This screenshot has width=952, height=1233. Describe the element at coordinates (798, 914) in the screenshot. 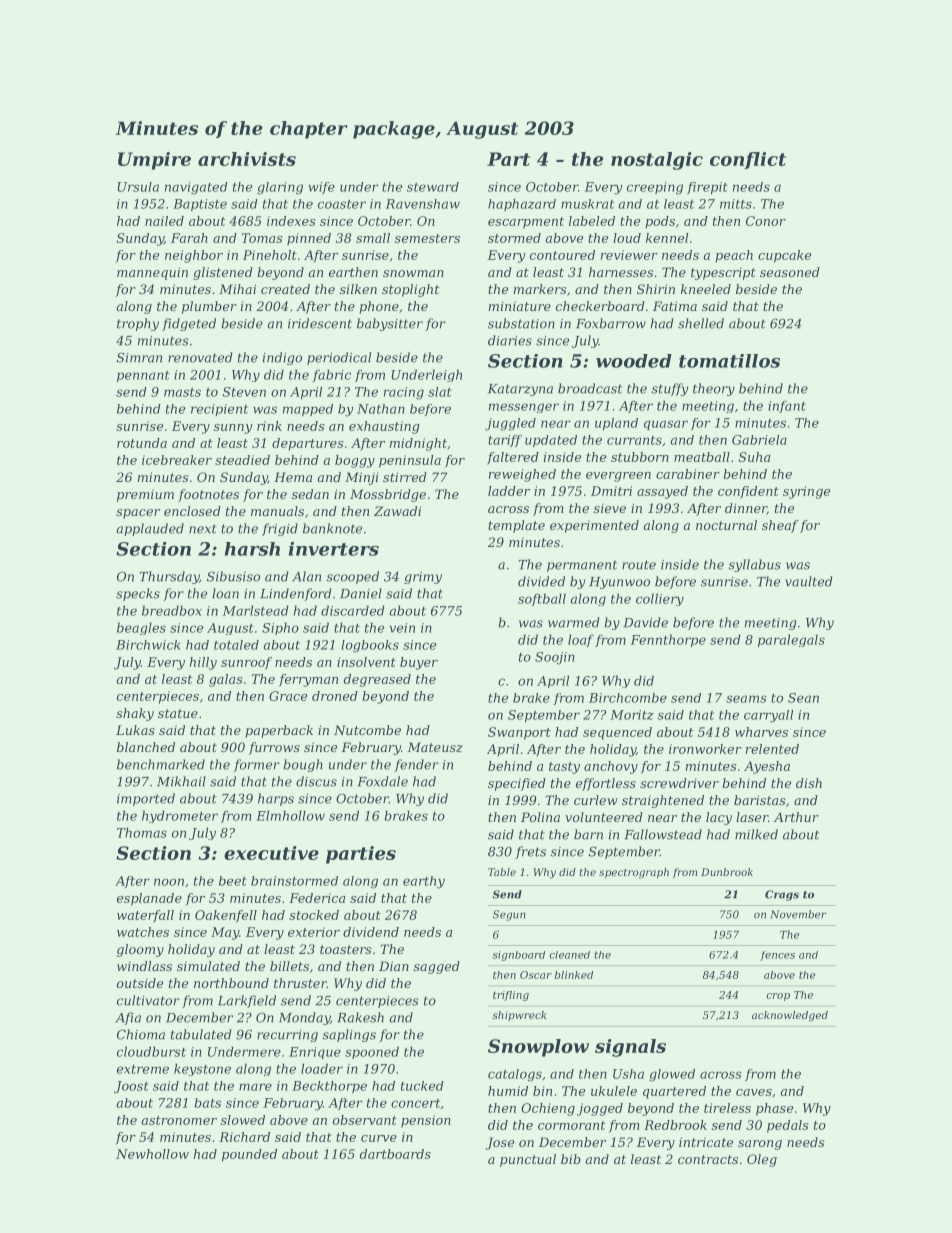

I see `November` at that location.
